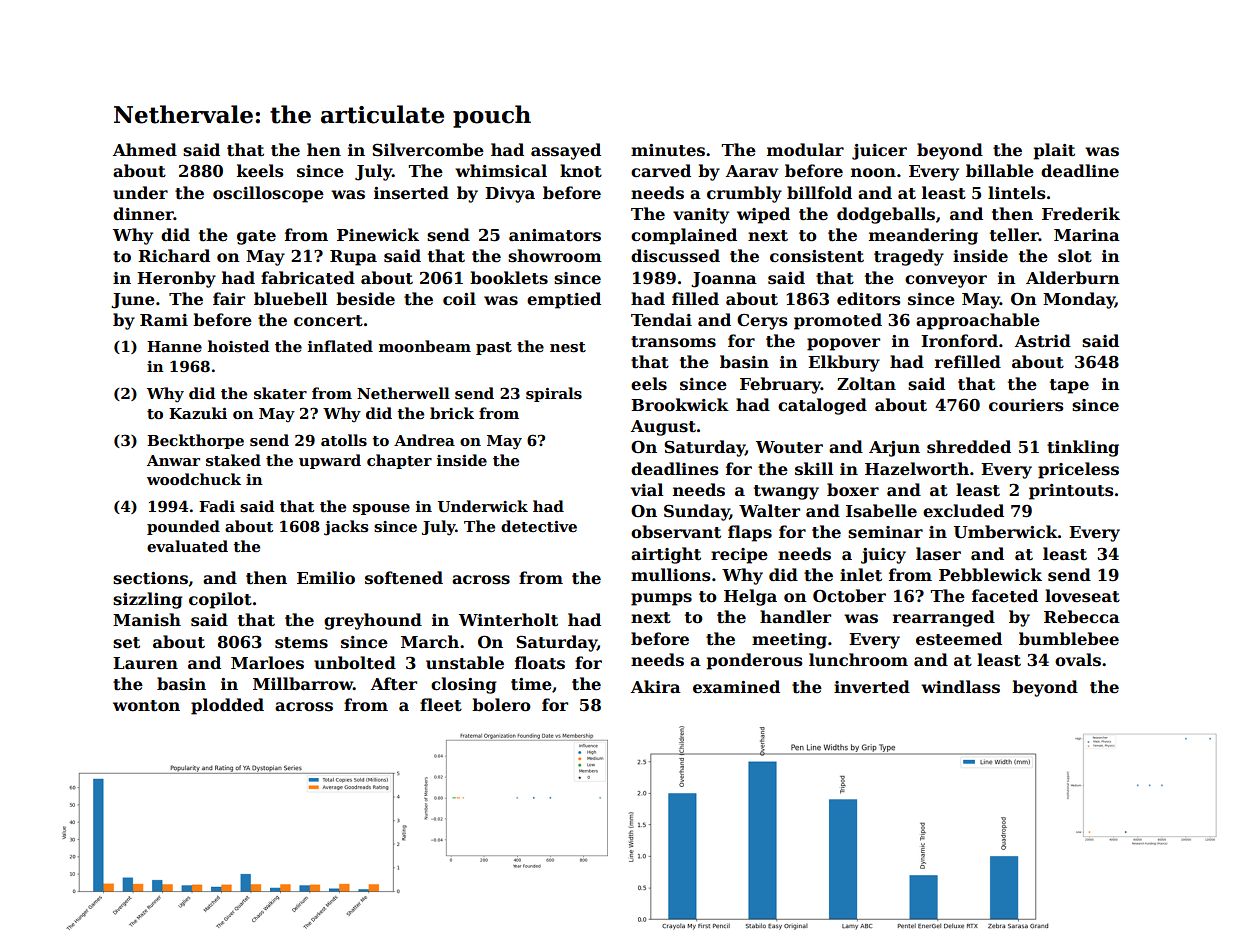 The height and width of the screenshot is (952, 1233). Describe the element at coordinates (229, 298) in the screenshot. I see `fair` at that location.
